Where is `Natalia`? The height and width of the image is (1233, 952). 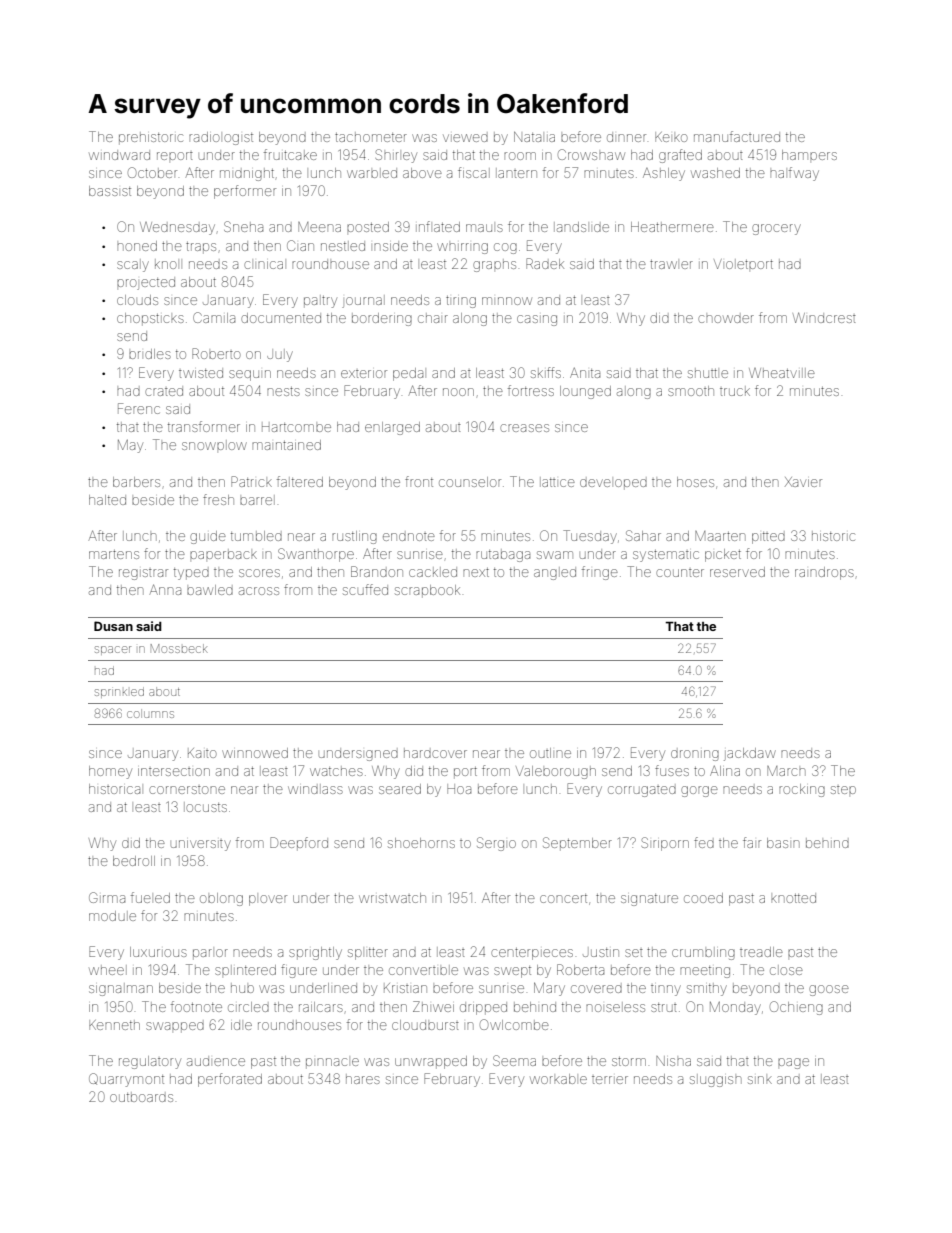 Natalia is located at coordinates (534, 137).
